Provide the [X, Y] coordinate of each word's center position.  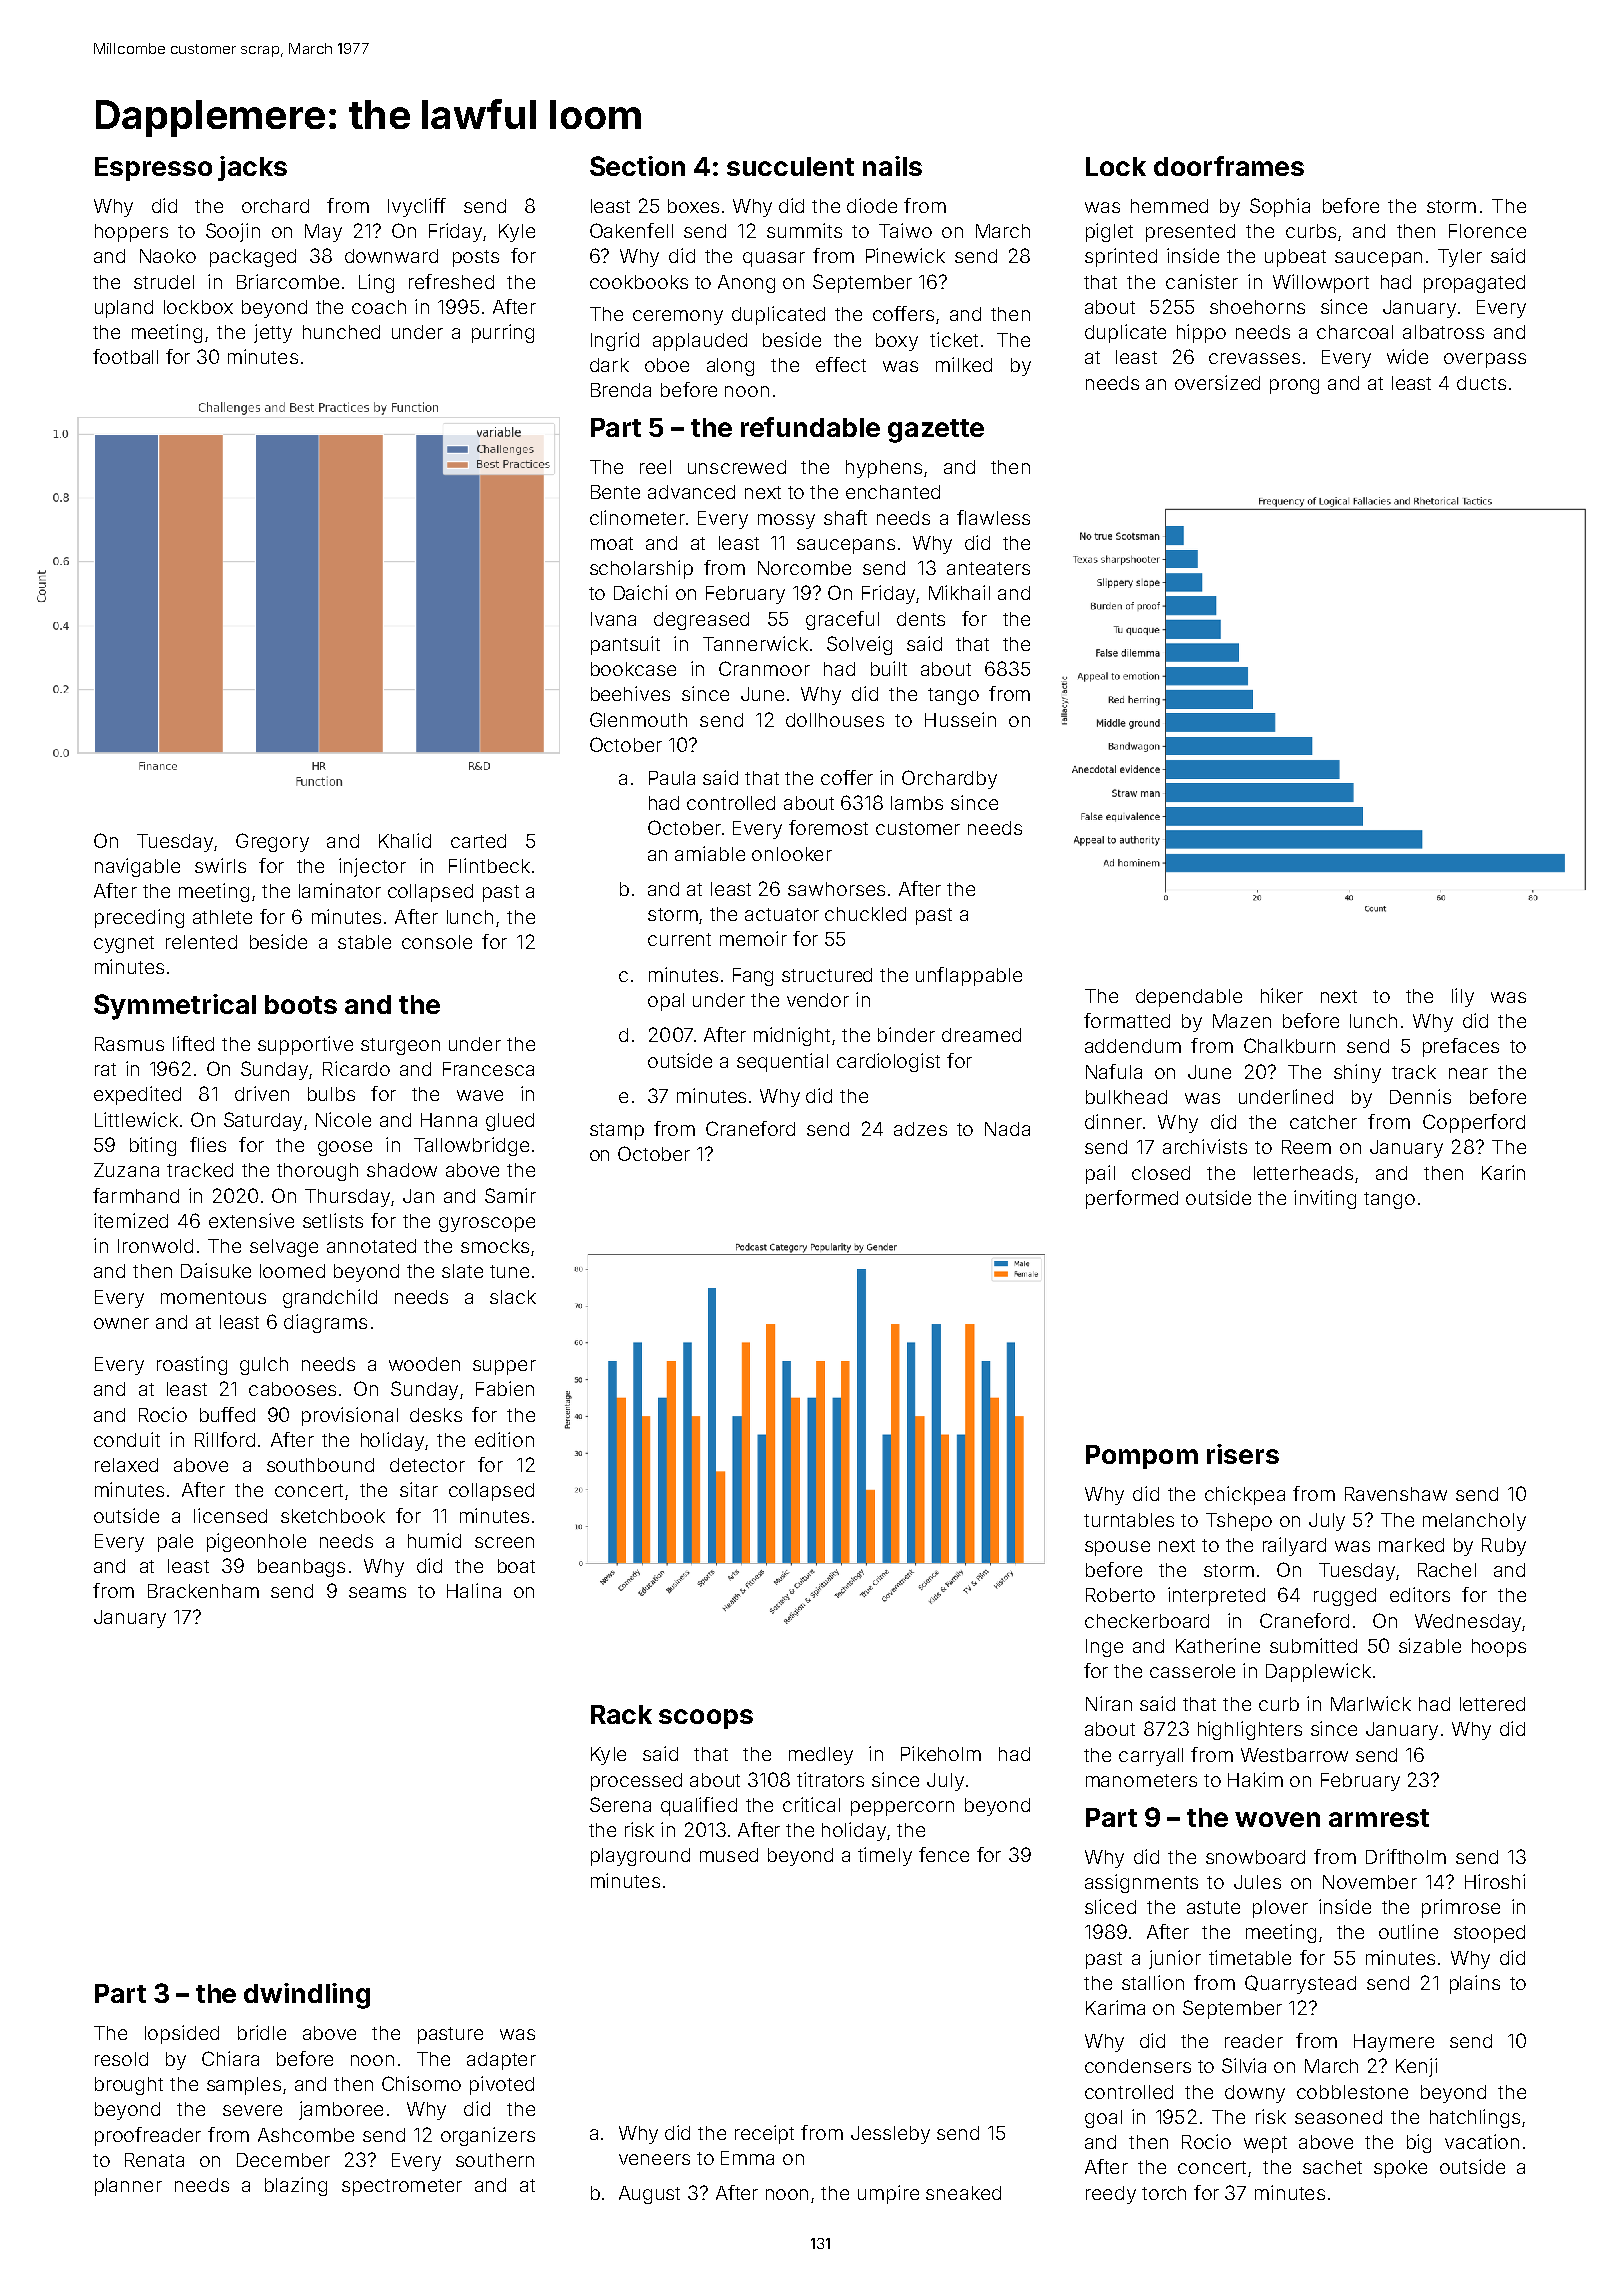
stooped [1489, 1934]
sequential [782, 1062]
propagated [1474, 284]
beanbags [301, 1568]
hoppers [131, 233]
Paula [672, 778]
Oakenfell [631, 230]
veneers [654, 2159]
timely [885, 1856]
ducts [1481, 383]
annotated [371, 1246]
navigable [137, 867]
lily [1463, 997]
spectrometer [402, 2187]
